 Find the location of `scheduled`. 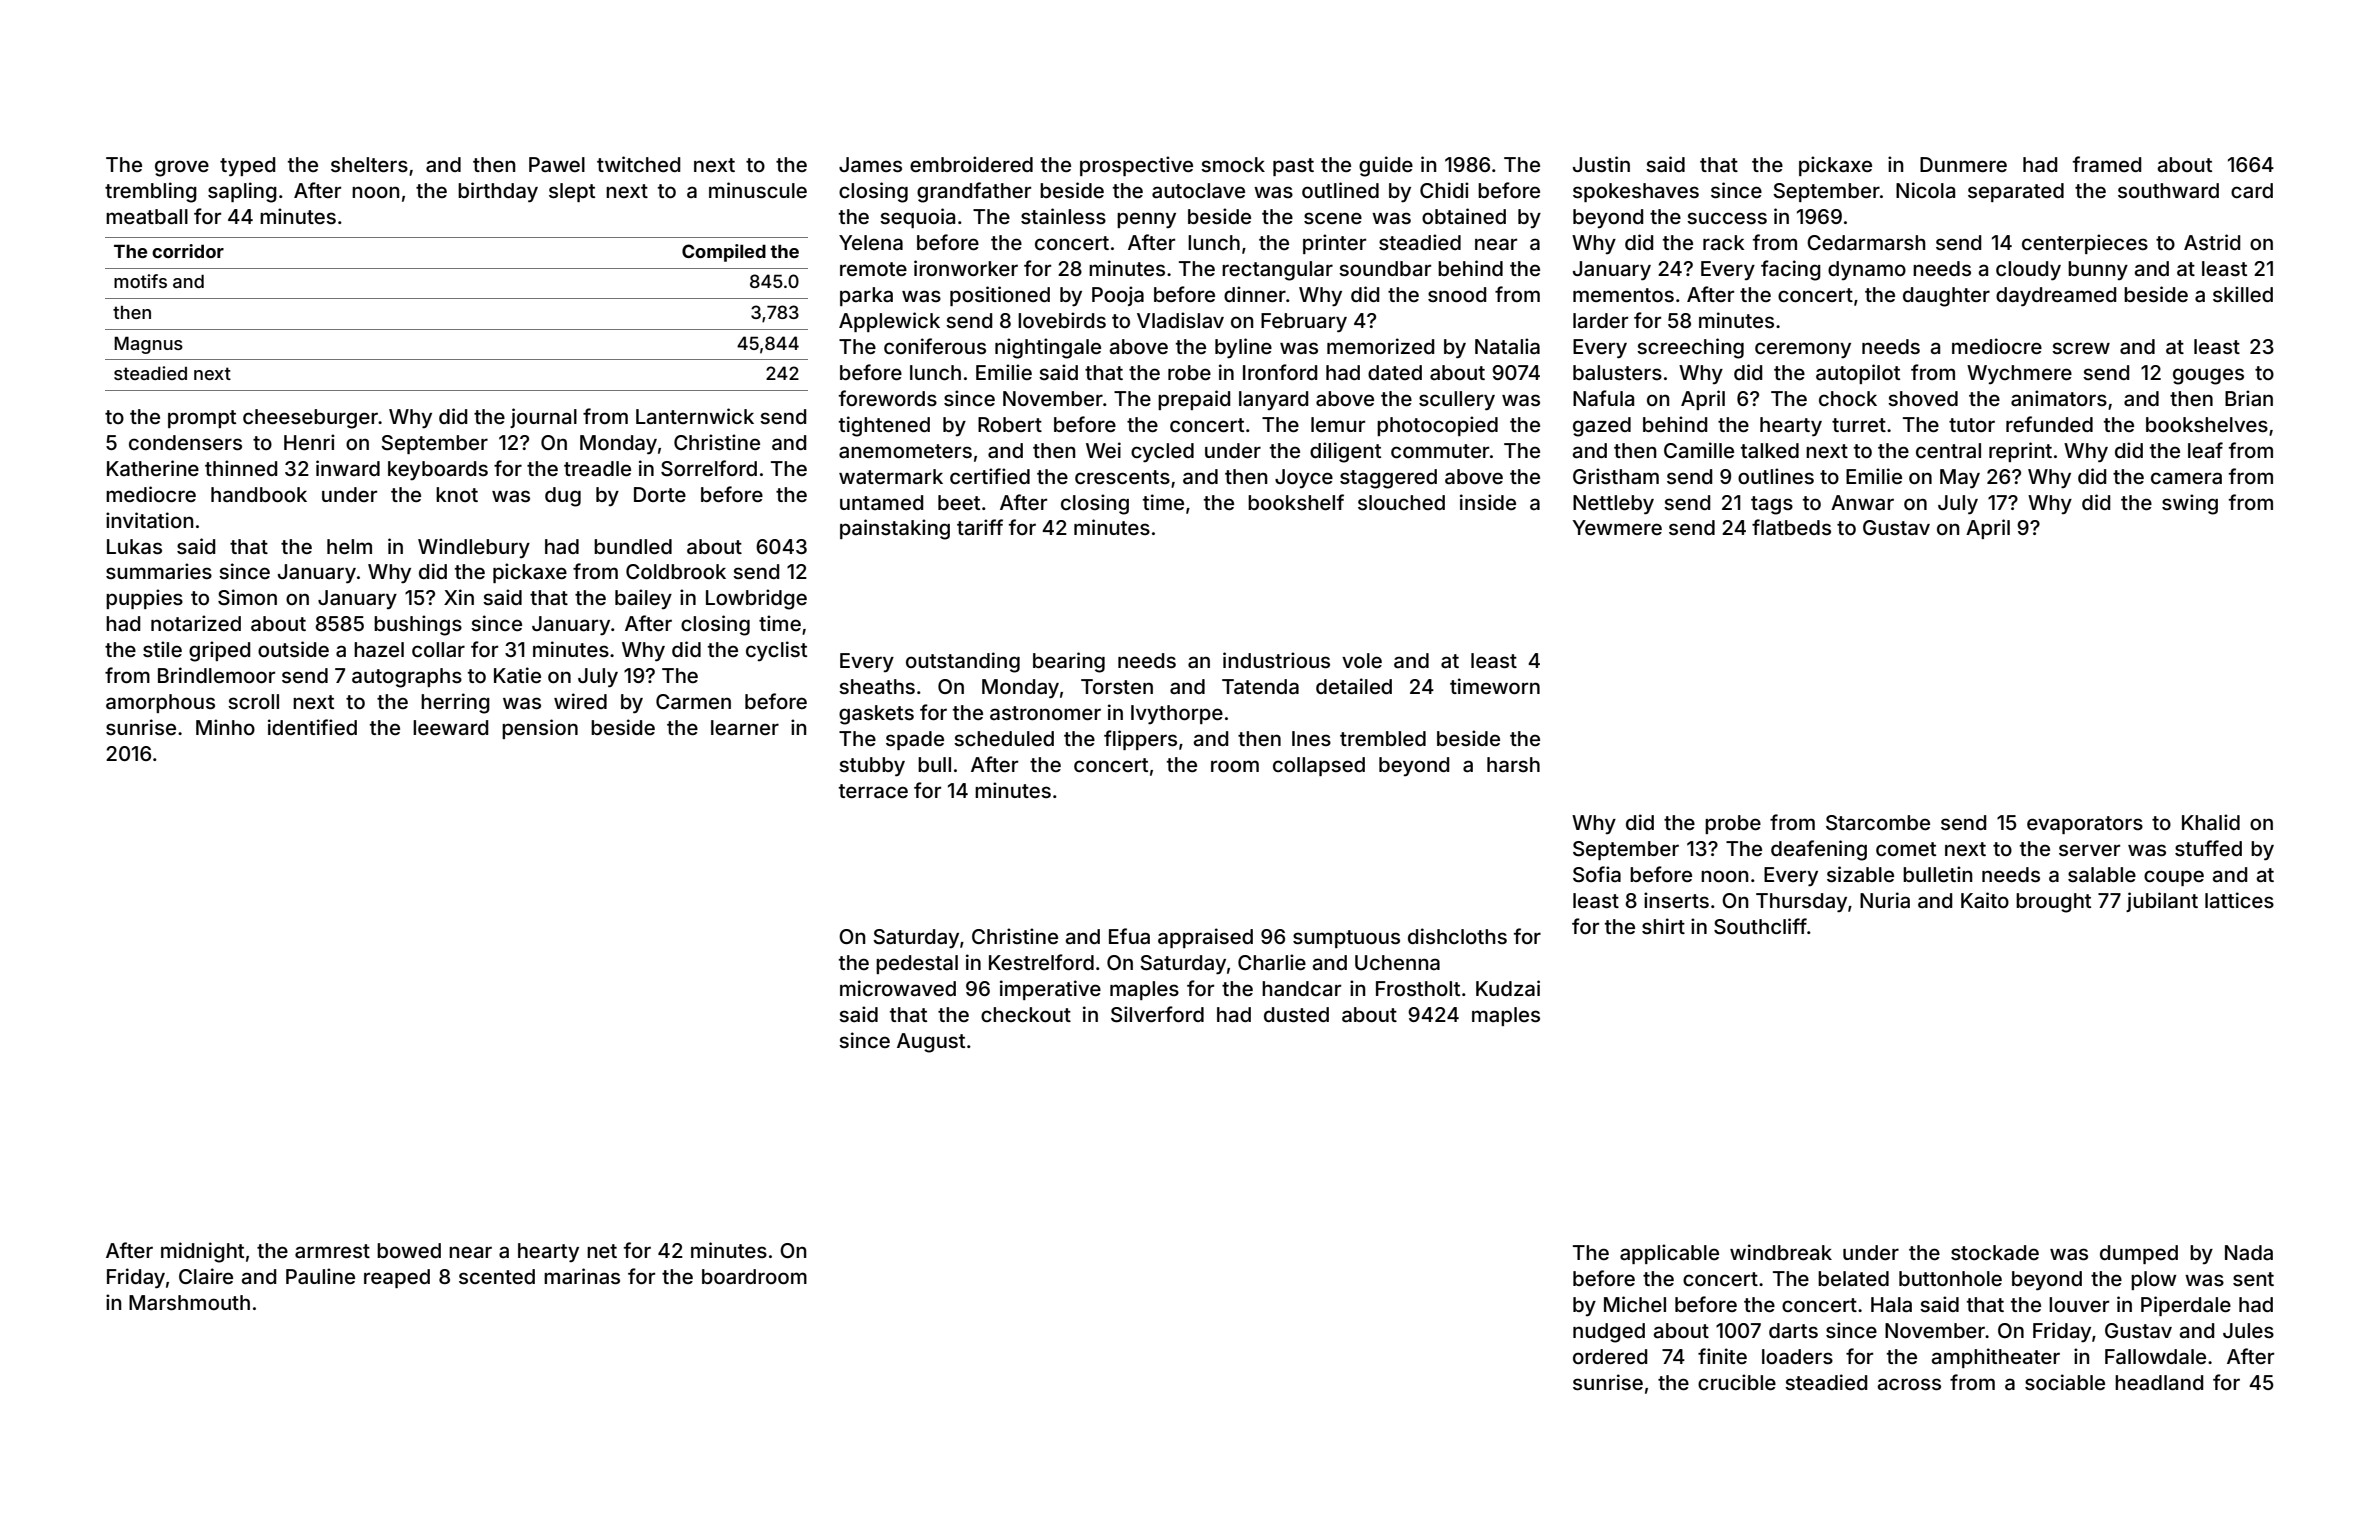

scheduled is located at coordinates (1004, 738).
